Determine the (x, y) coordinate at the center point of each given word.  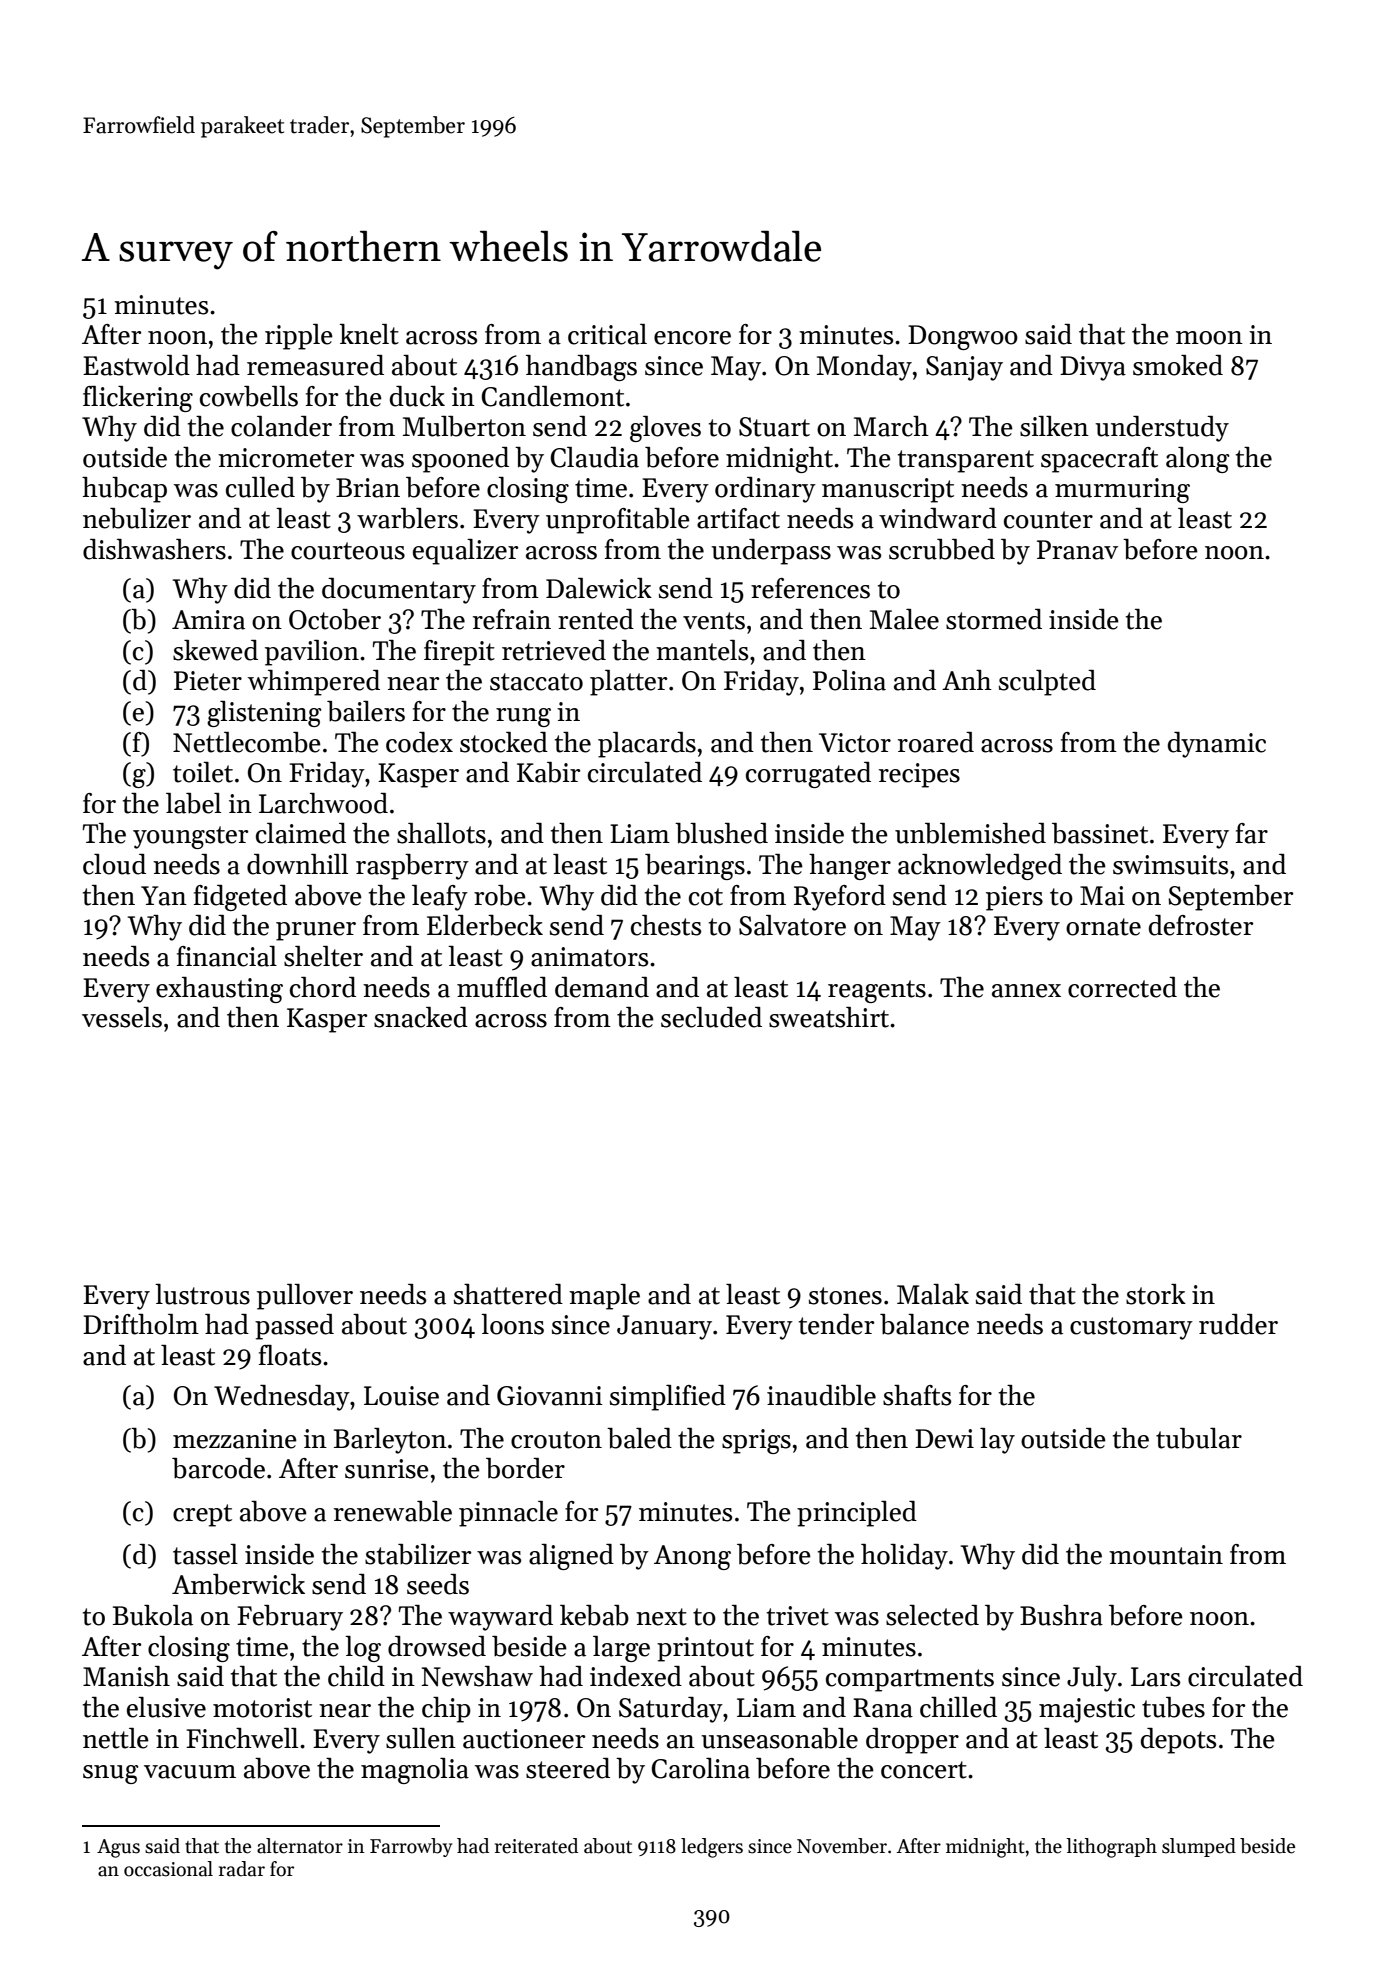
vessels (122, 1017)
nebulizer (137, 518)
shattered (508, 1294)
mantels (702, 650)
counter (1048, 520)
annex (1026, 991)
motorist (262, 1708)
